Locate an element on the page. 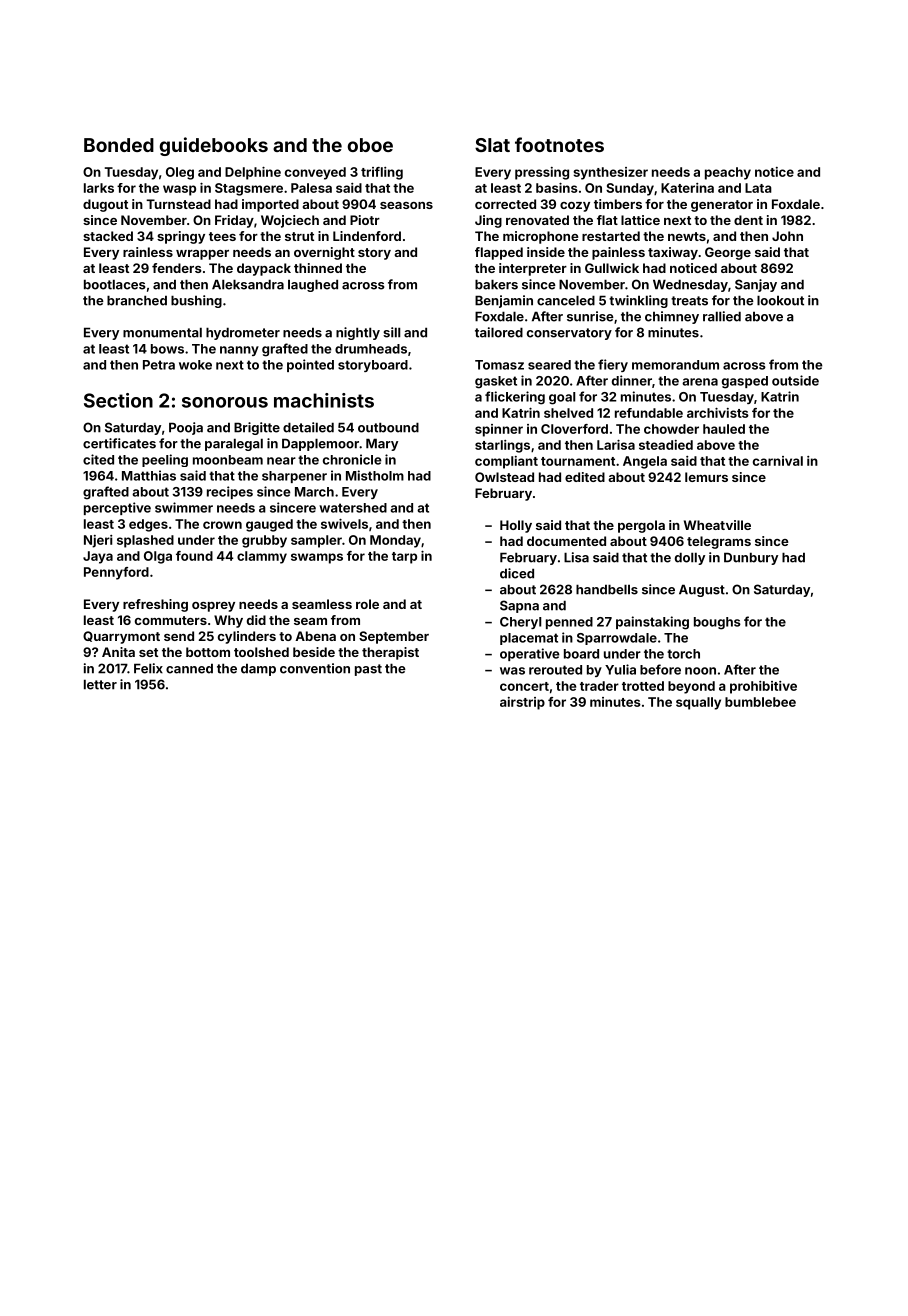  certificates is located at coordinates (119, 443).
